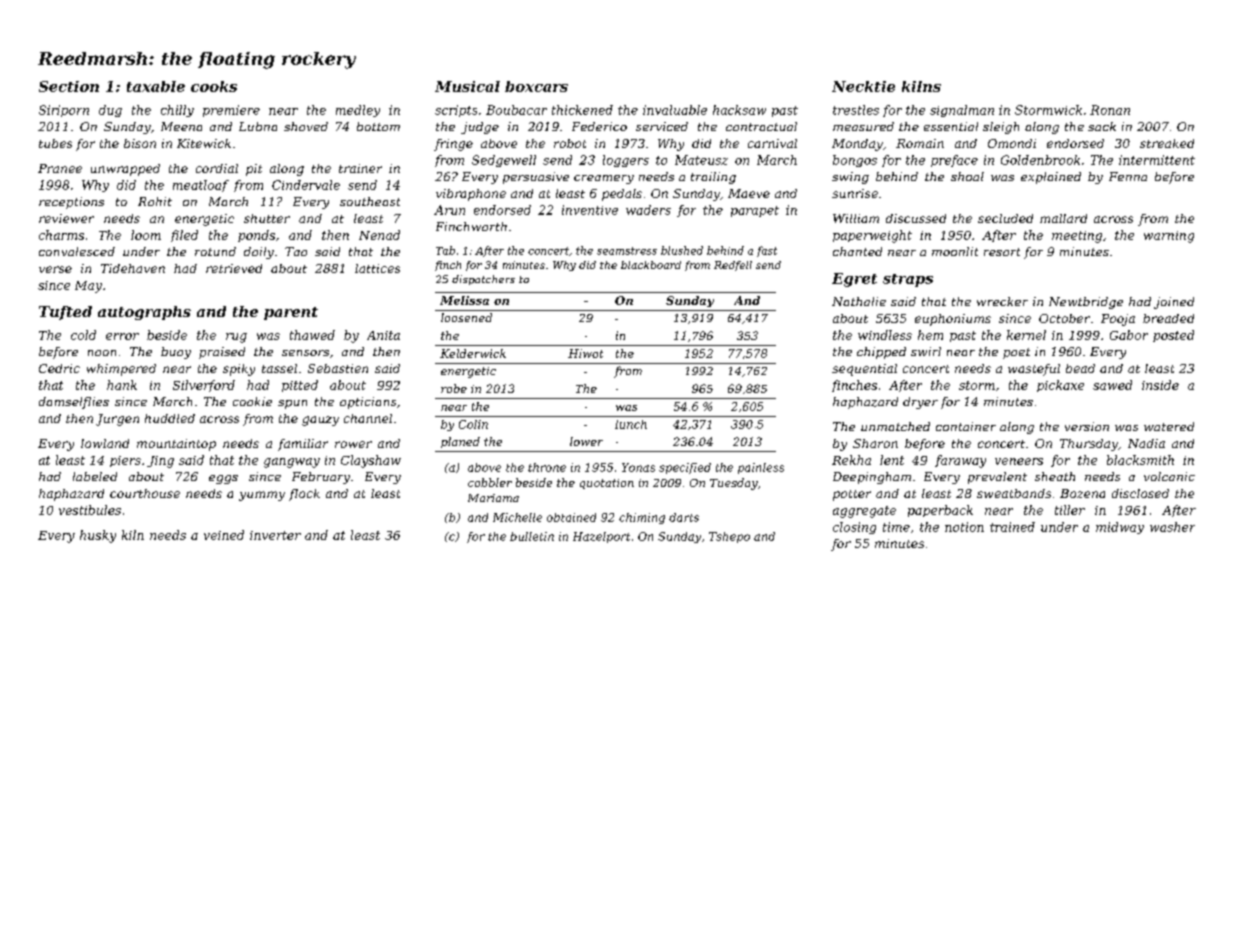 This screenshot has height=952, width=1233. I want to click on loggers, so click(626, 161).
